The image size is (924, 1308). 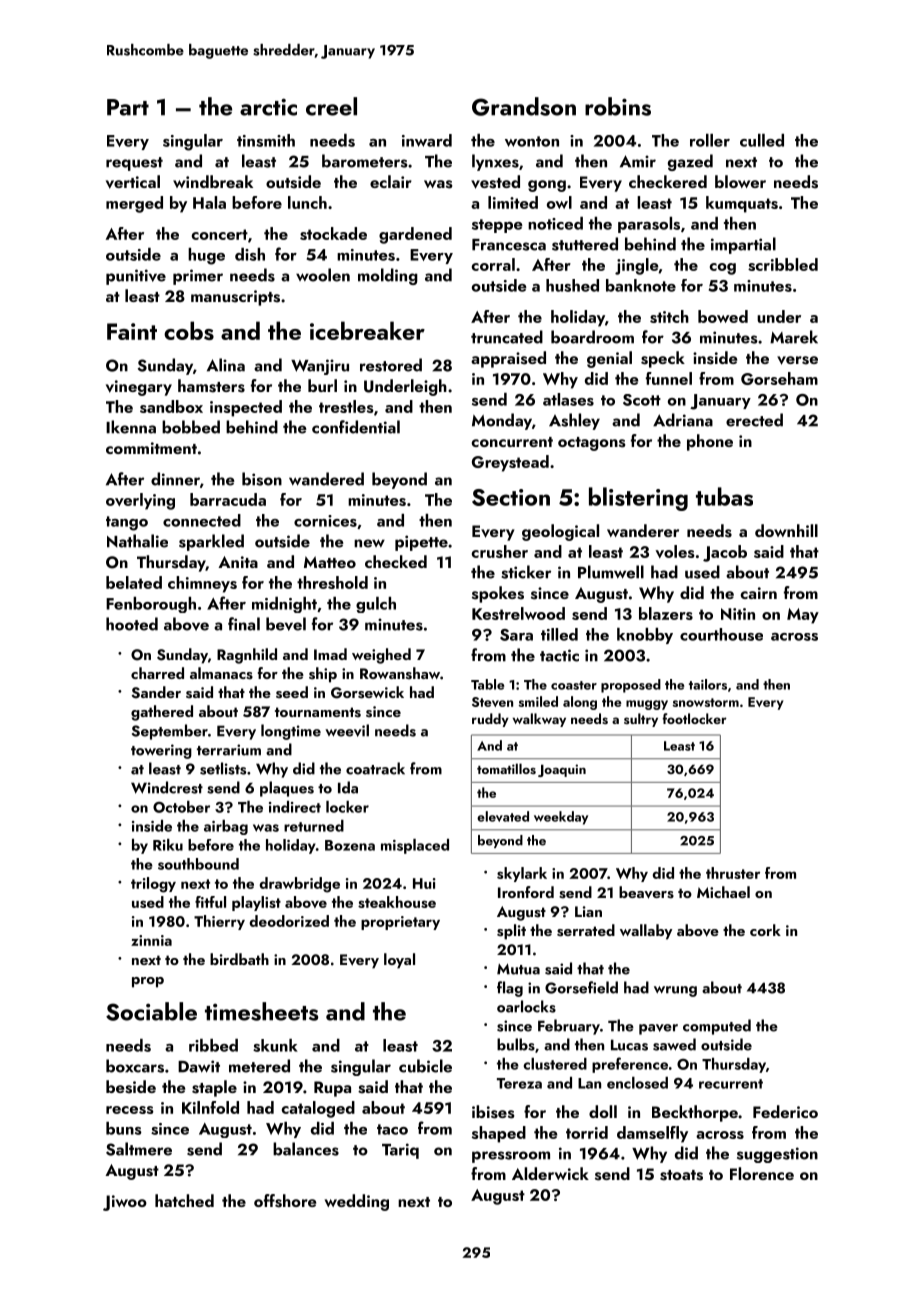 I want to click on stoats, so click(x=681, y=1175).
